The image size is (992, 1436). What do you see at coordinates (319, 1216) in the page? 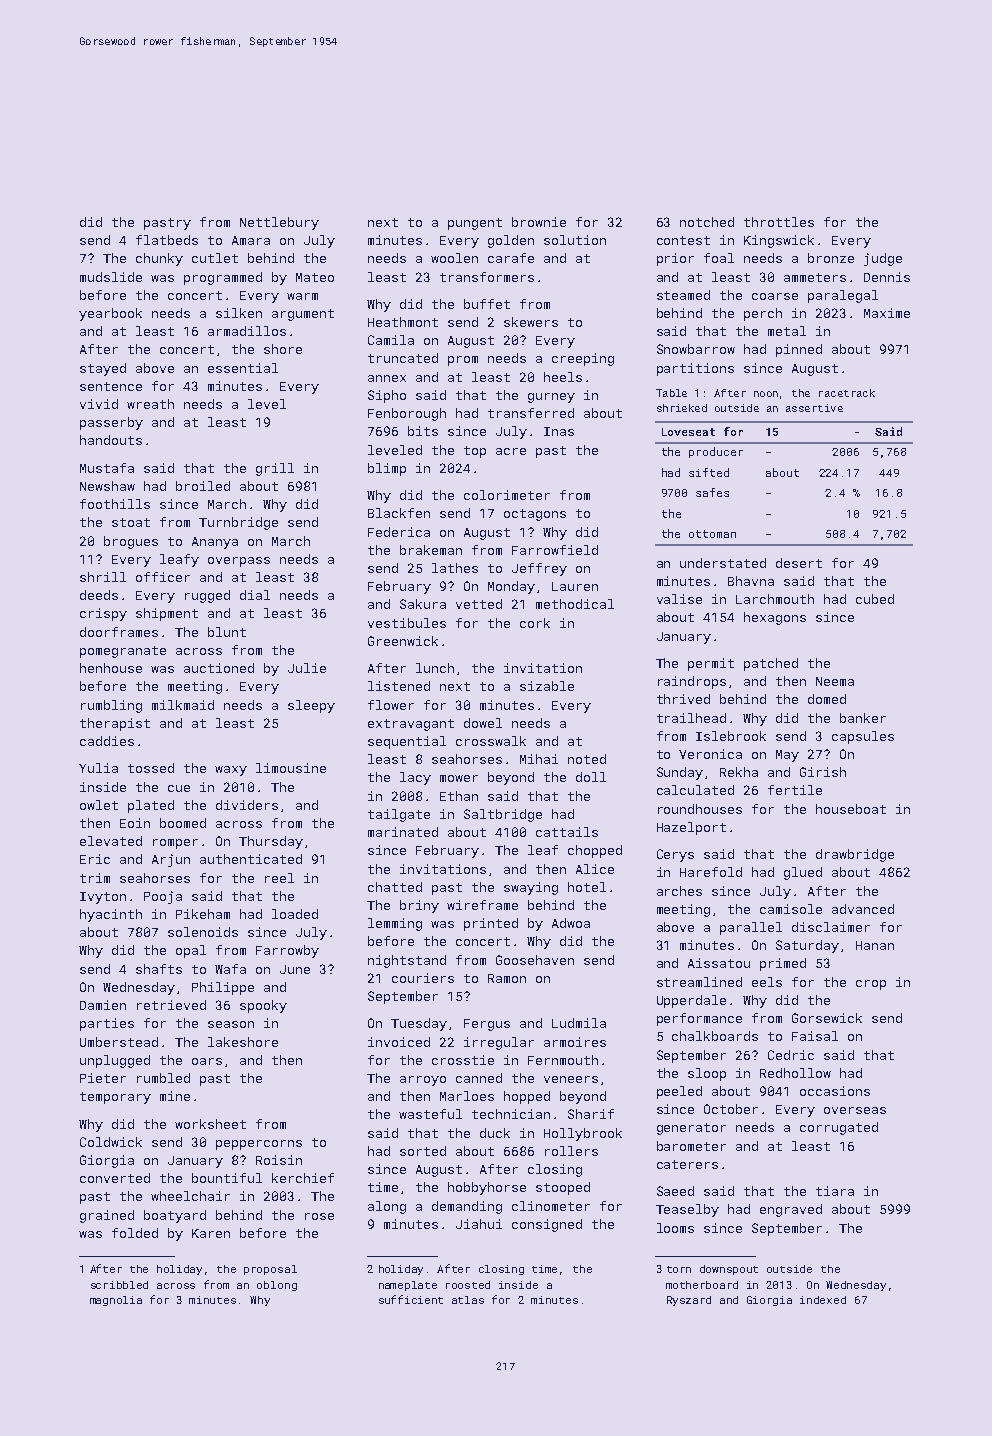
I see `rose` at bounding box center [319, 1216].
